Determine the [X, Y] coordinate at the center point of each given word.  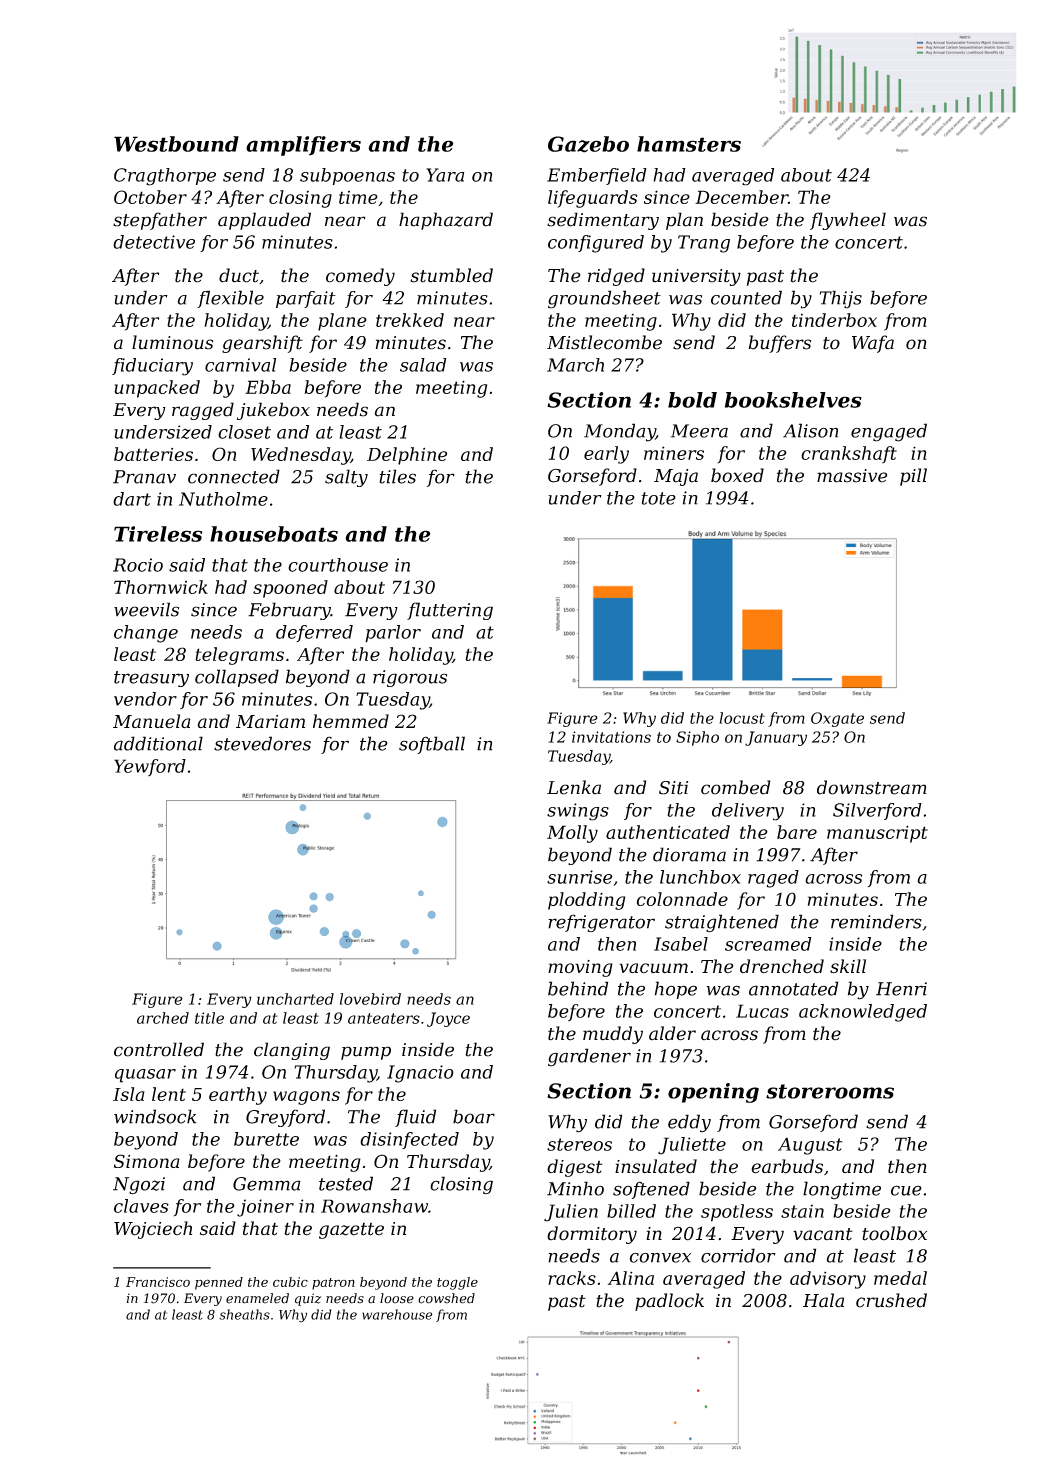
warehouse [397, 1314]
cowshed [446, 1298]
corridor [738, 1255]
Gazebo [588, 144]
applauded [264, 221]
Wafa [873, 344]
